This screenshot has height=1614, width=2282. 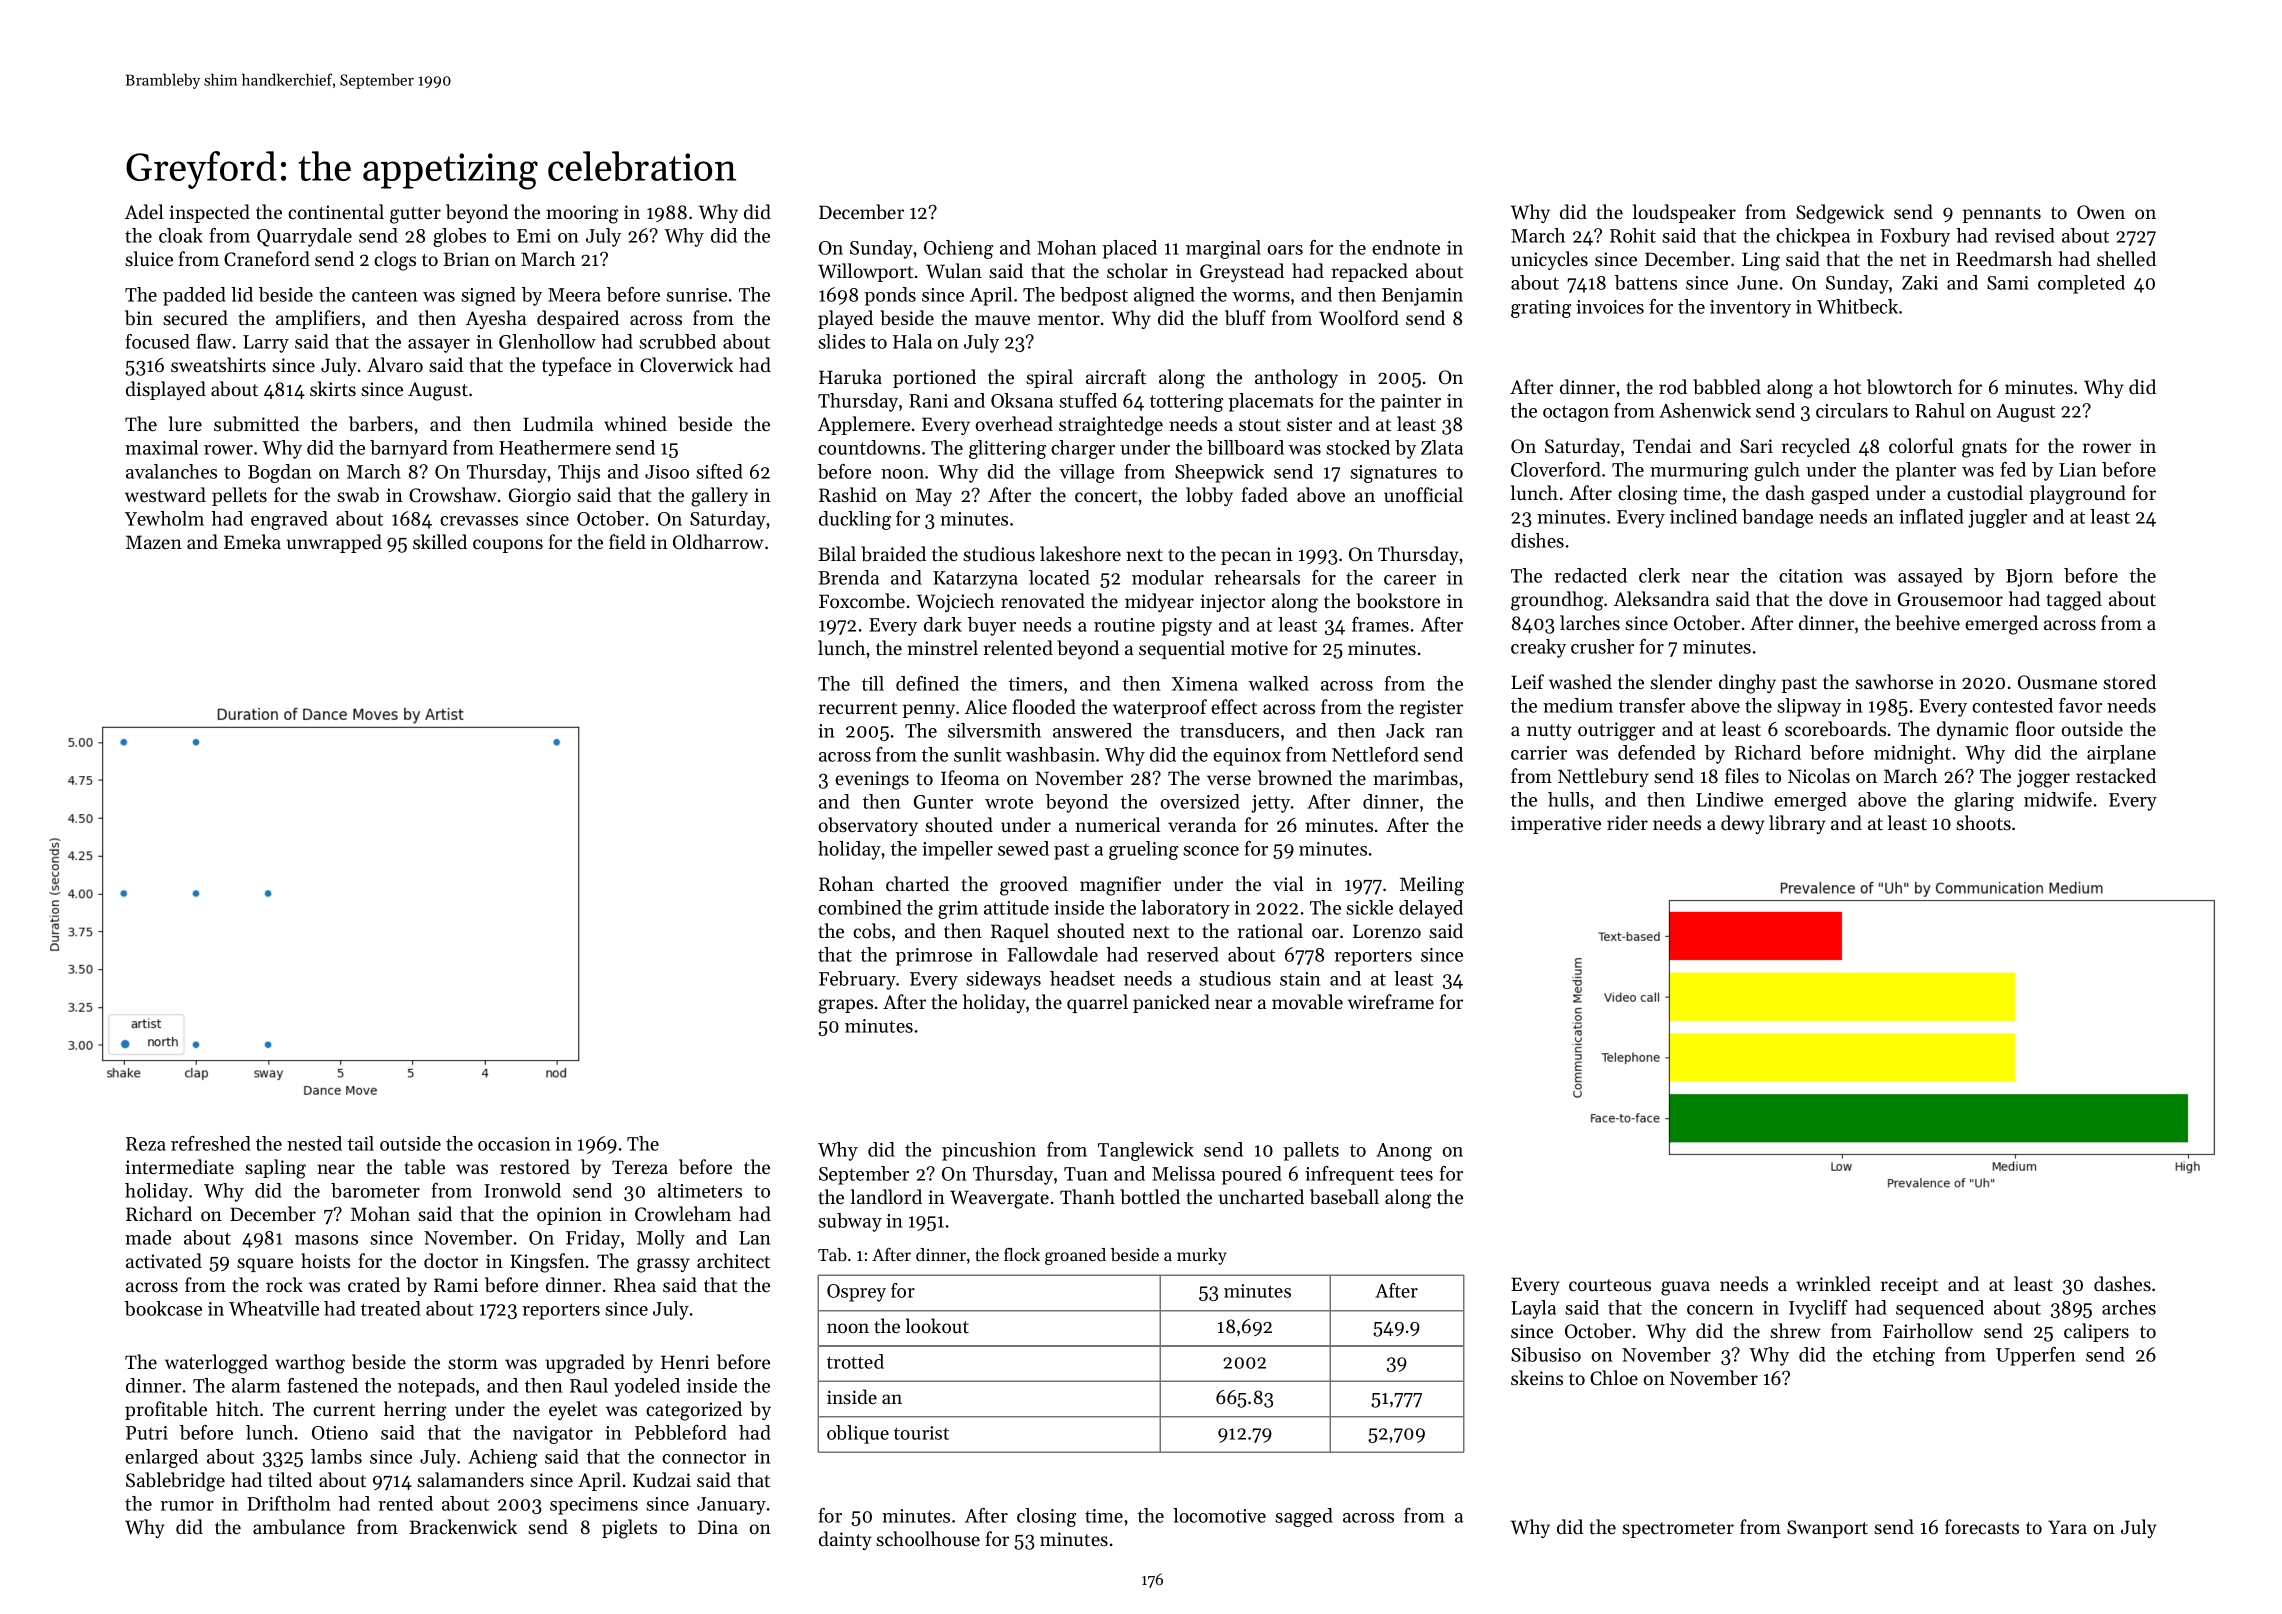 I want to click on grapes, so click(x=845, y=1006).
